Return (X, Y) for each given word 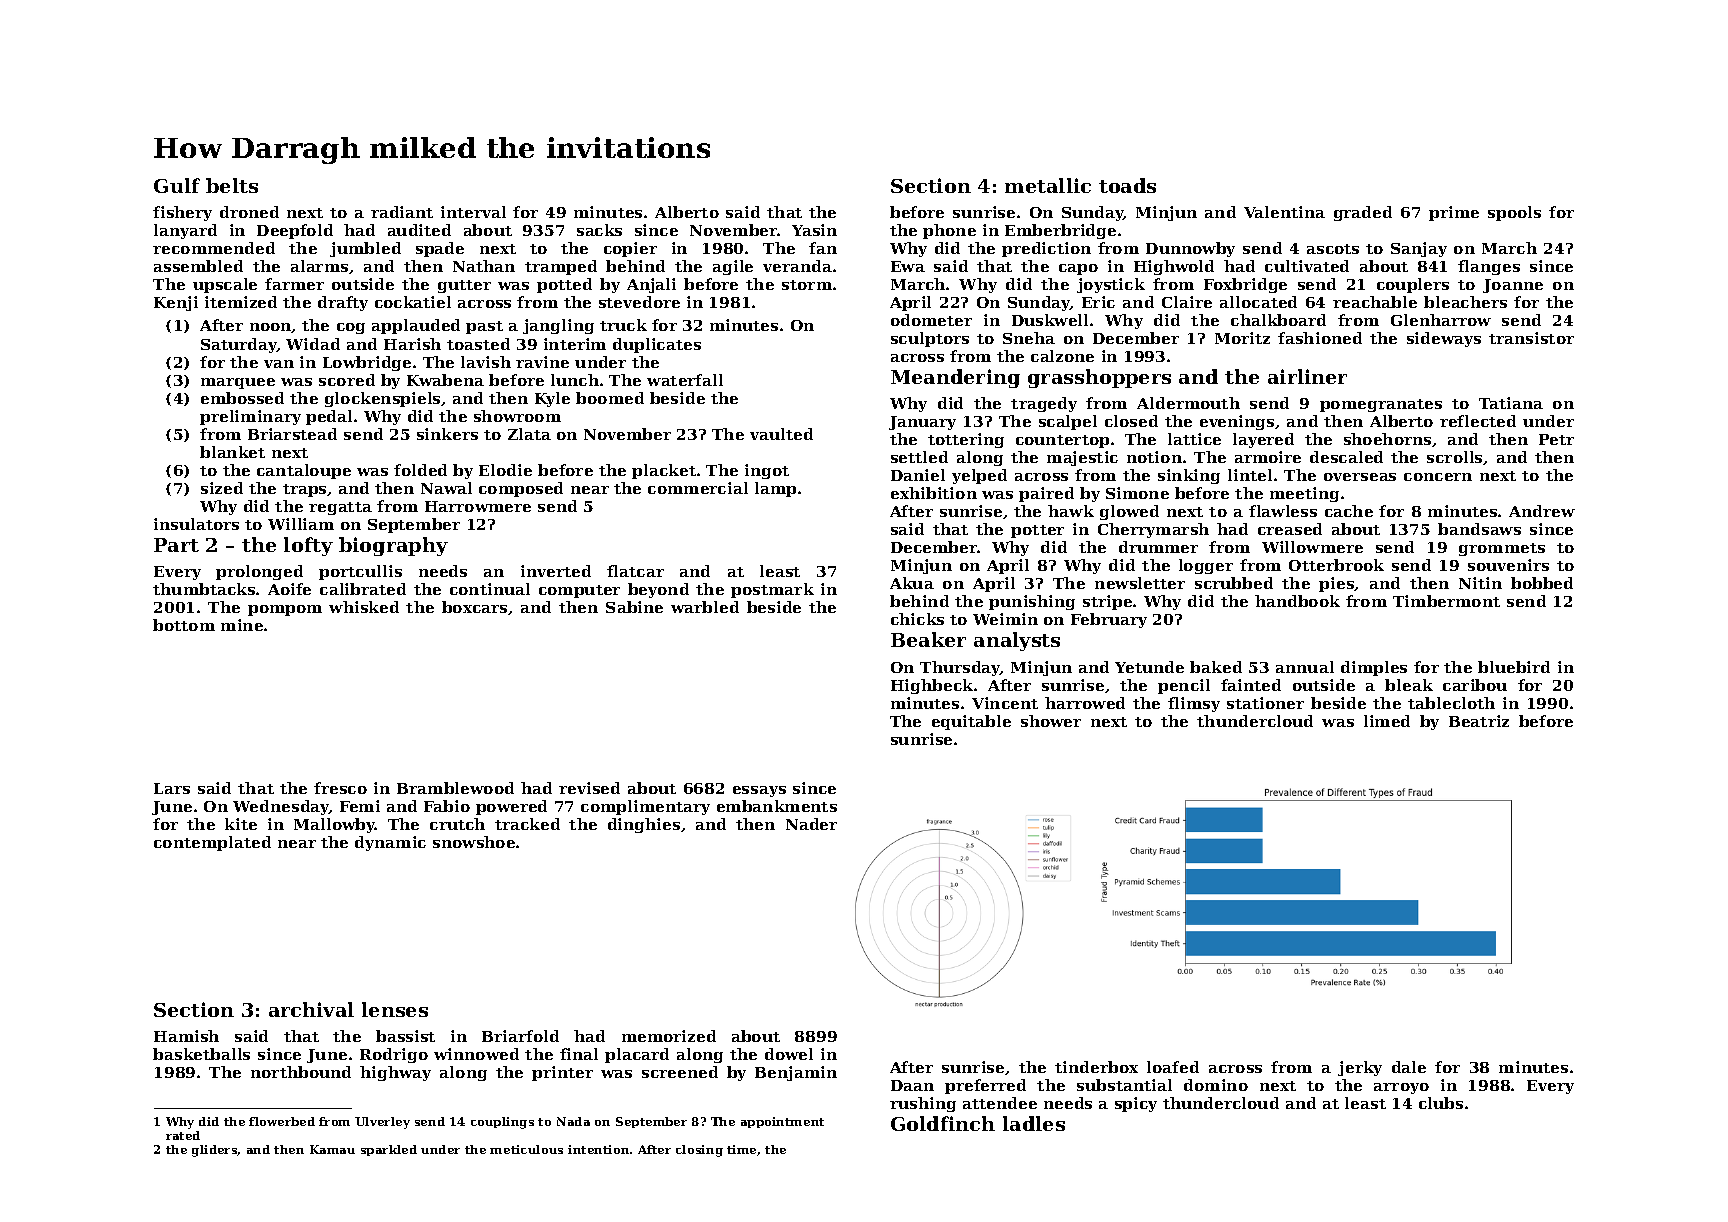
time (741, 1149)
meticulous (526, 1149)
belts (232, 185)
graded (1363, 213)
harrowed (1085, 703)
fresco (340, 788)
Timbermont (1446, 601)
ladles (1034, 1123)
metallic (1048, 185)
